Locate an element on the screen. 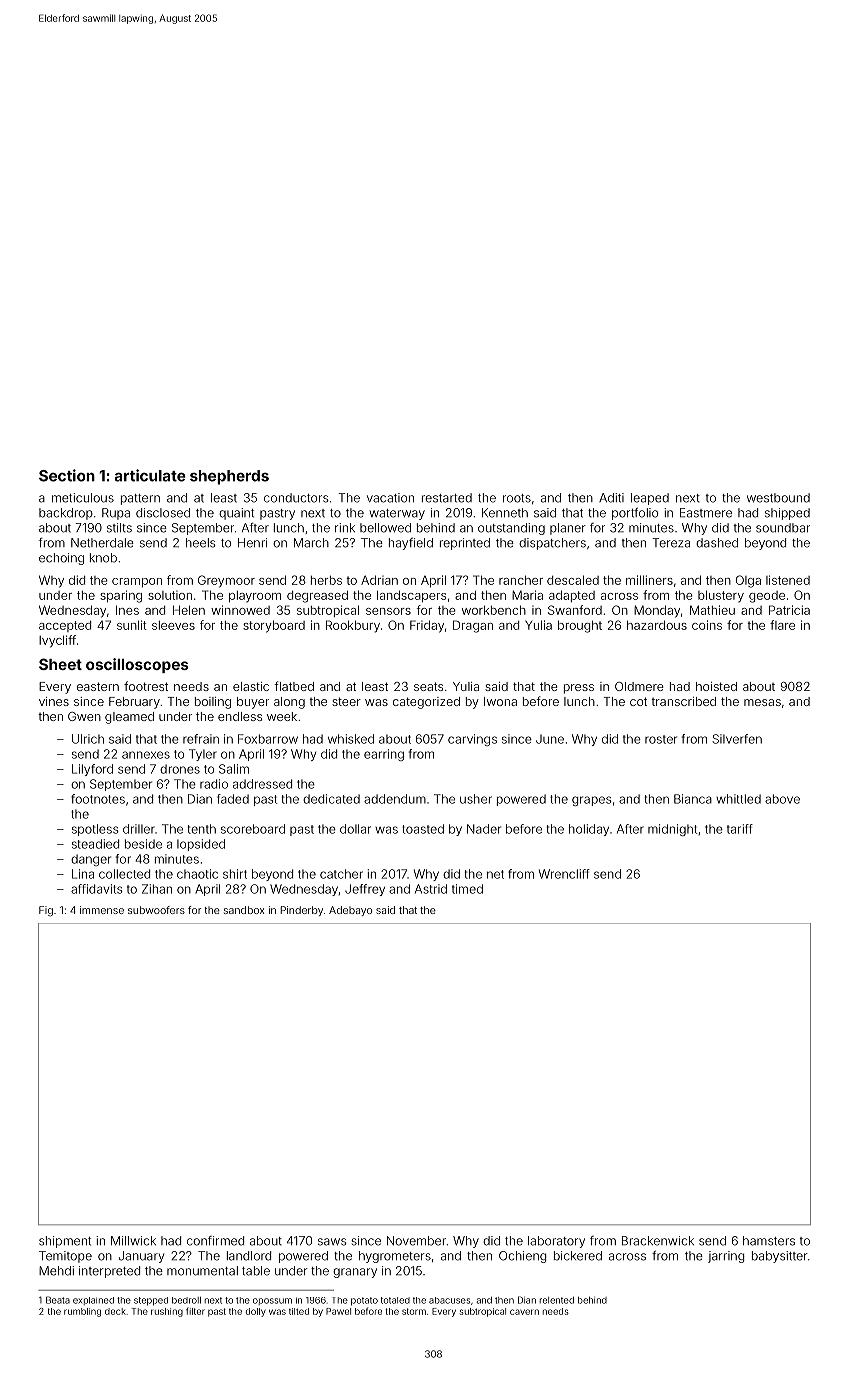 This screenshot has height=1400, width=849. roots is located at coordinates (517, 498).
